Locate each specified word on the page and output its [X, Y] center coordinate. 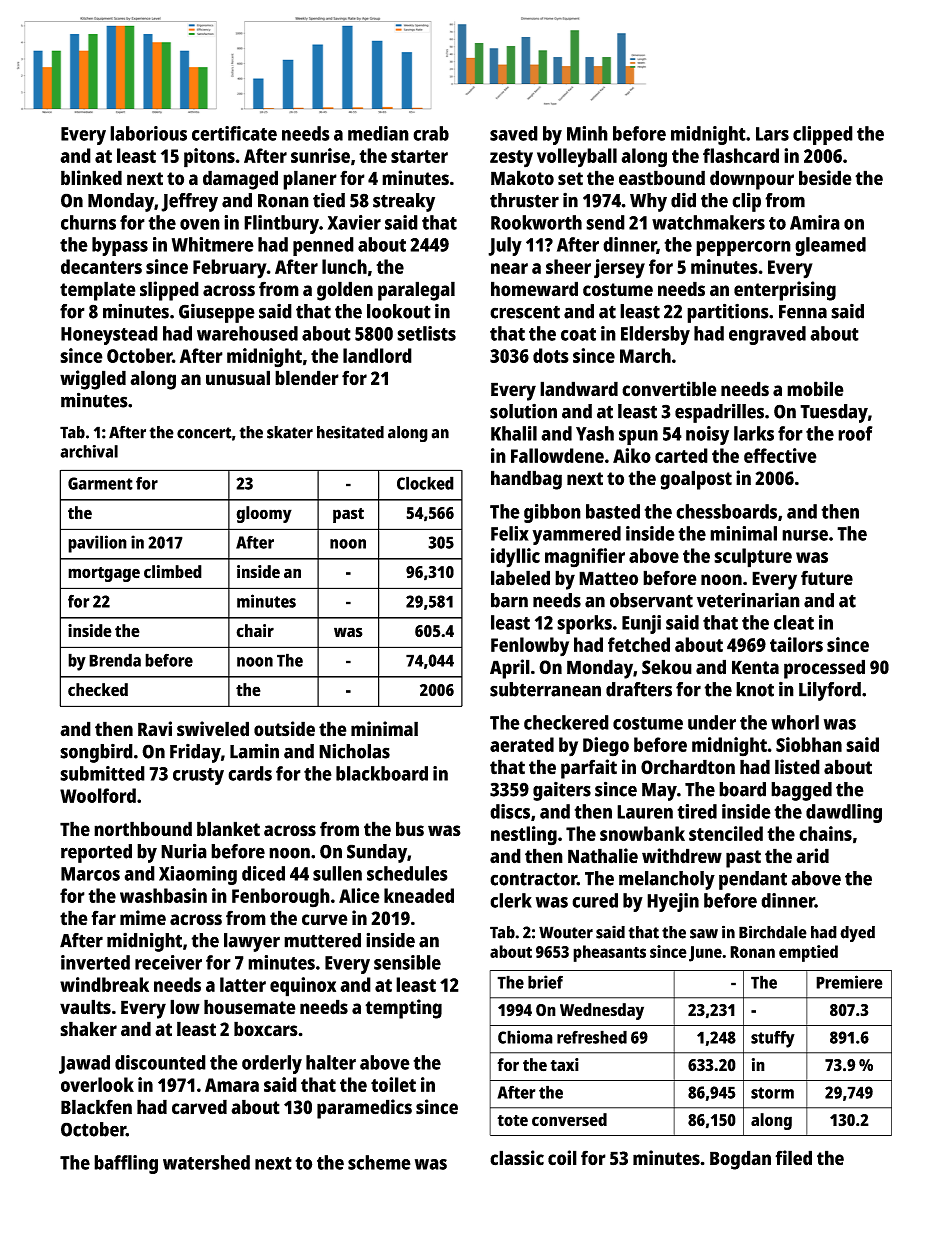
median [378, 133]
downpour [752, 180]
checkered [566, 722]
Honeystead [109, 335]
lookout [399, 311]
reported [96, 853]
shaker [88, 1029]
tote [512, 1121]
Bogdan [740, 1160]
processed [824, 669]
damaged [240, 180]
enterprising [785, 291]
